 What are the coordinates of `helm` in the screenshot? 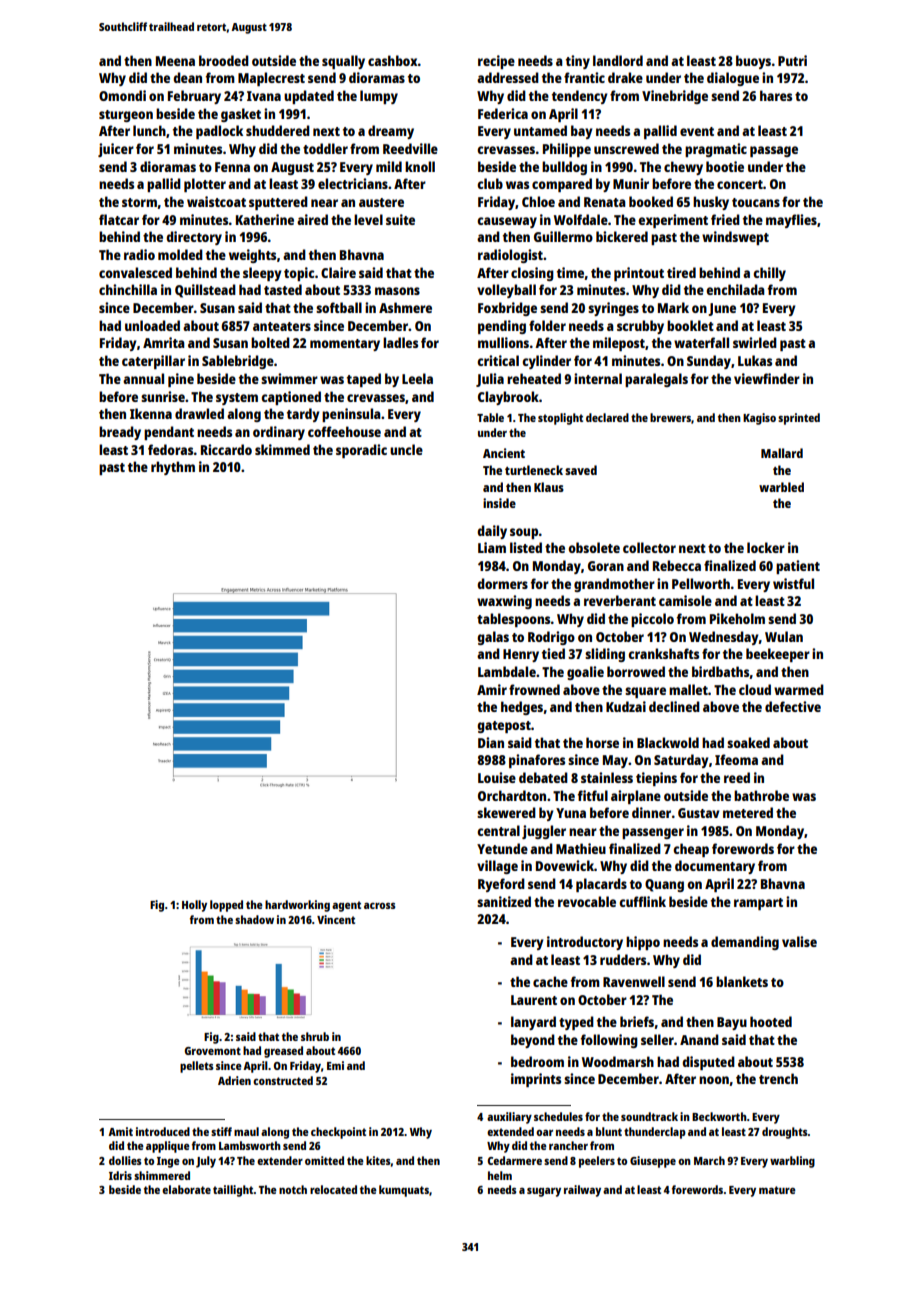 It's located at (500, 1175).
